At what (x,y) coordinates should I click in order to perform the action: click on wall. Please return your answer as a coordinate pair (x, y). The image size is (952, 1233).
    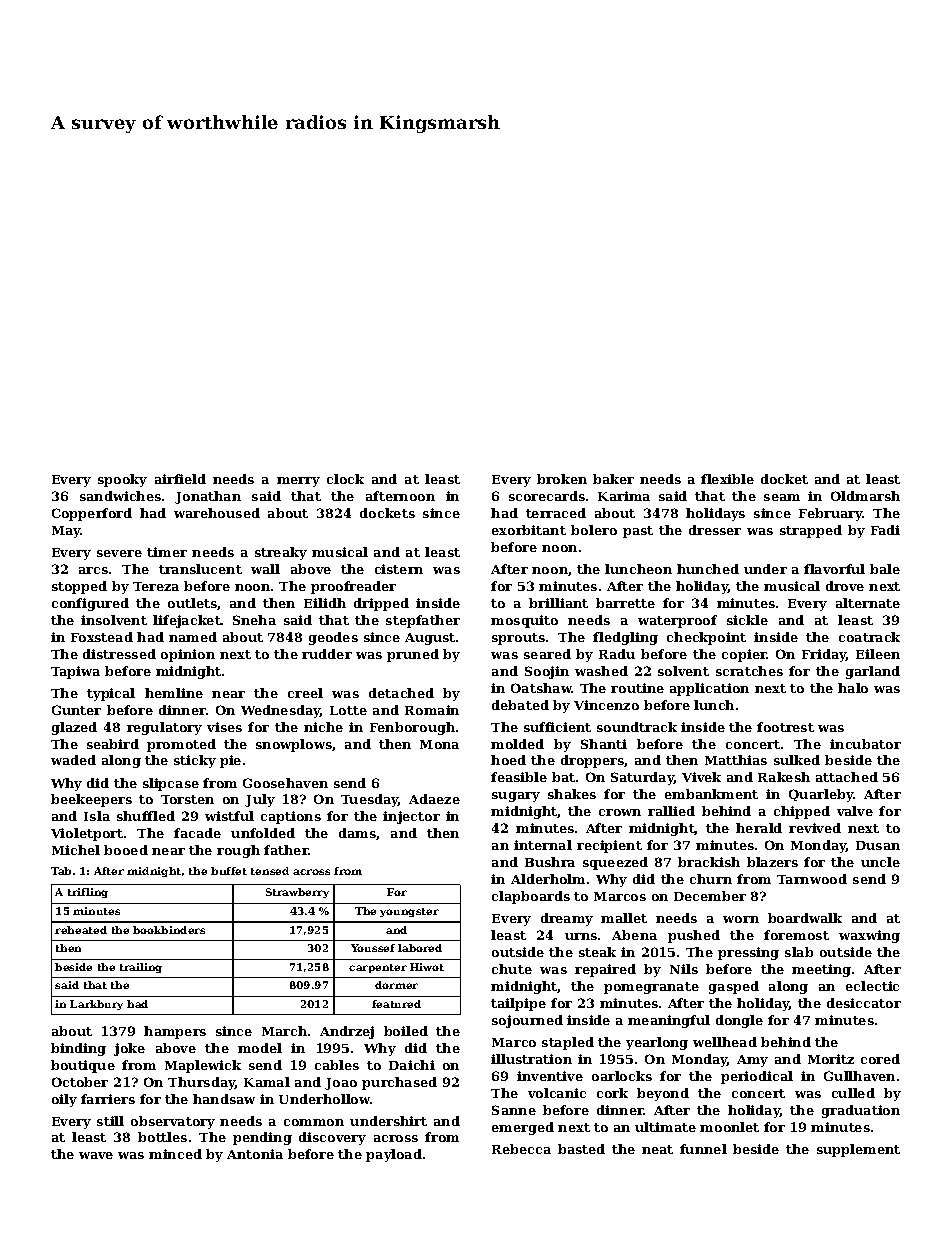
    Looking at the image, I should click on (265, 569).
